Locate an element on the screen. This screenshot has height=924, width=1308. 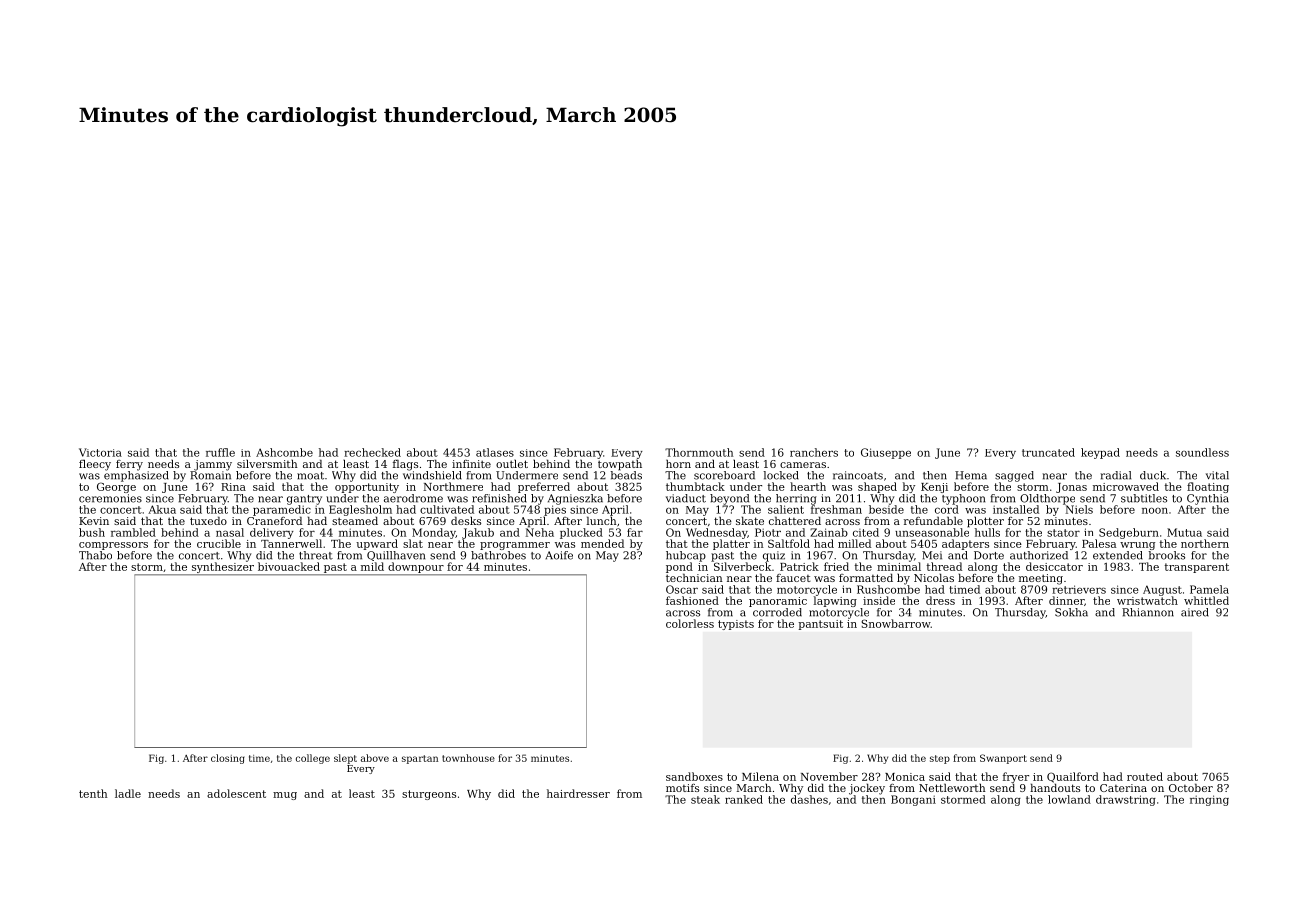
colorless is located at coordinates (690, 623).
